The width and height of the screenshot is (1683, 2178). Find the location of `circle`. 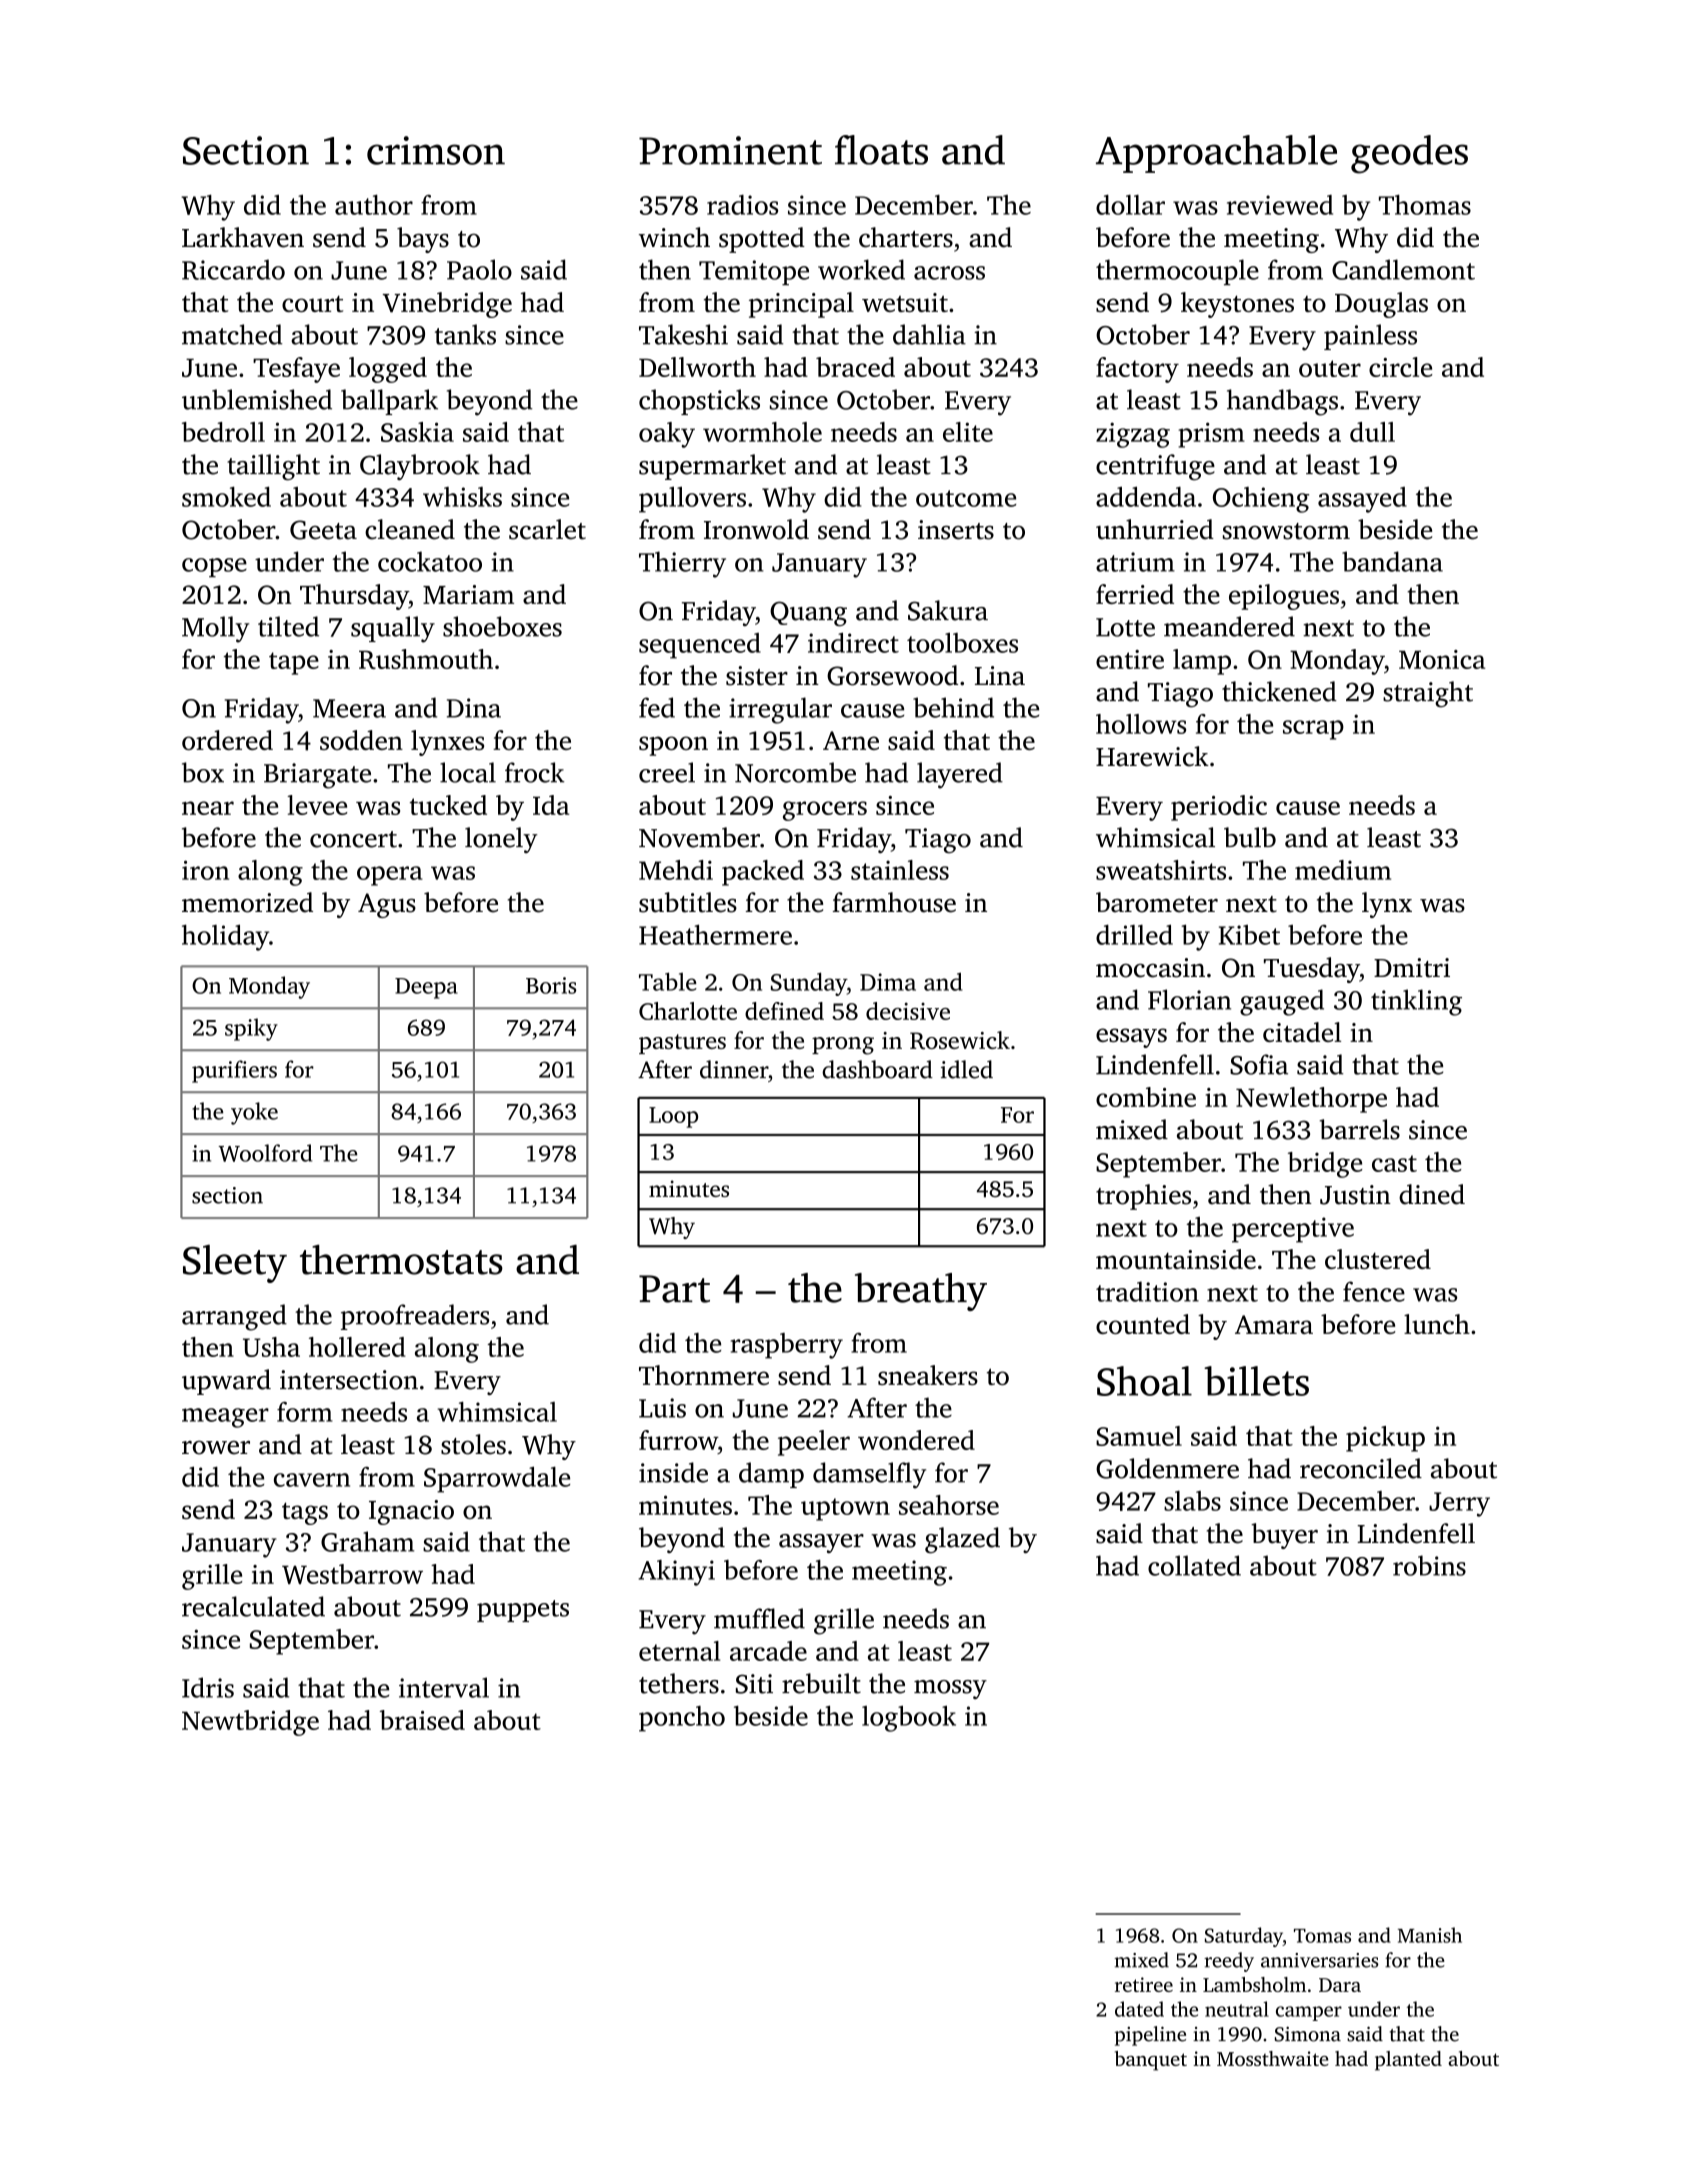

circle is located at coordinates (1400, 367).
